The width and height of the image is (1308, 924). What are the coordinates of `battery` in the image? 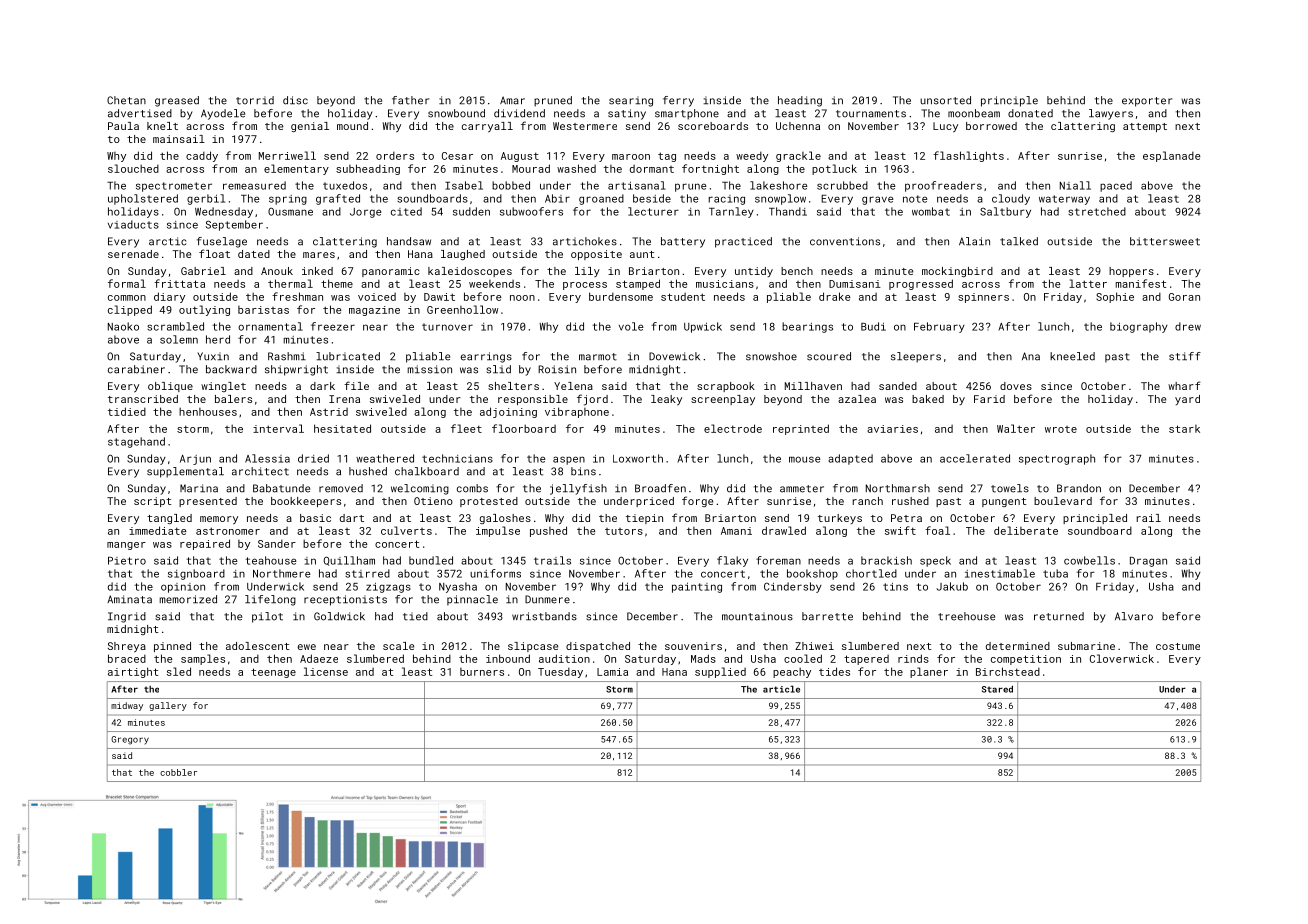 It's located at (683, 242).
